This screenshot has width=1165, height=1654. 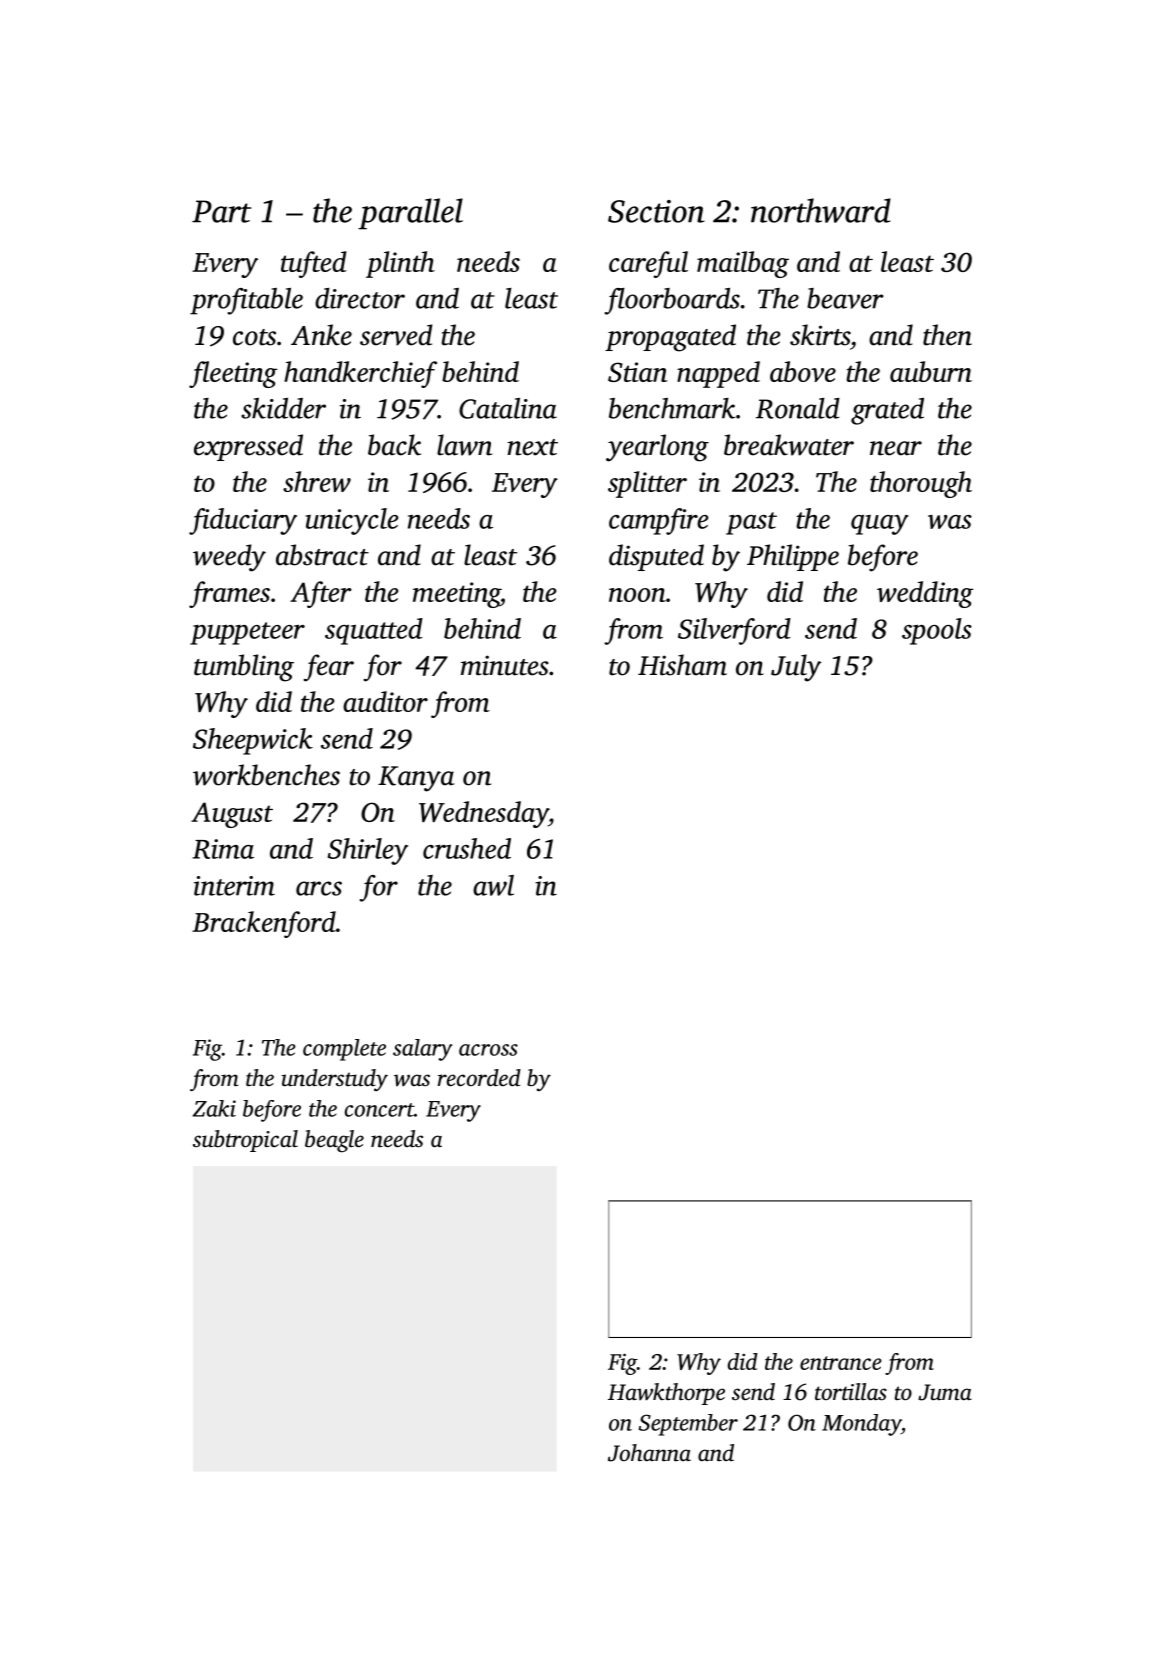 What do you see at coordinates (246, 301) in the screenshot?
I see `profitable` at bounding box center [246, 301].
